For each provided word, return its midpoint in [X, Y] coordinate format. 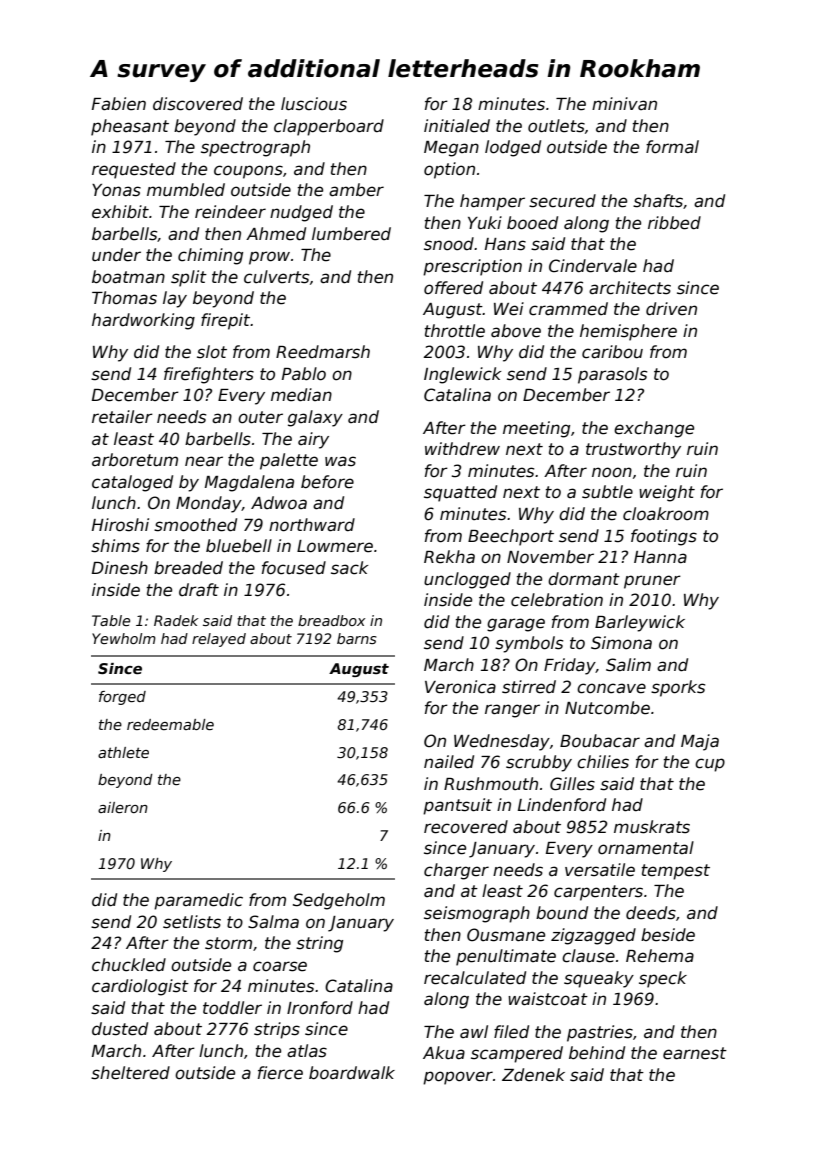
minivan [624, 103]
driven [671, 309]
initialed [457, 126]
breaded [188, 568]
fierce [280, 1073]
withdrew [462, 449]
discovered [198, 104]
